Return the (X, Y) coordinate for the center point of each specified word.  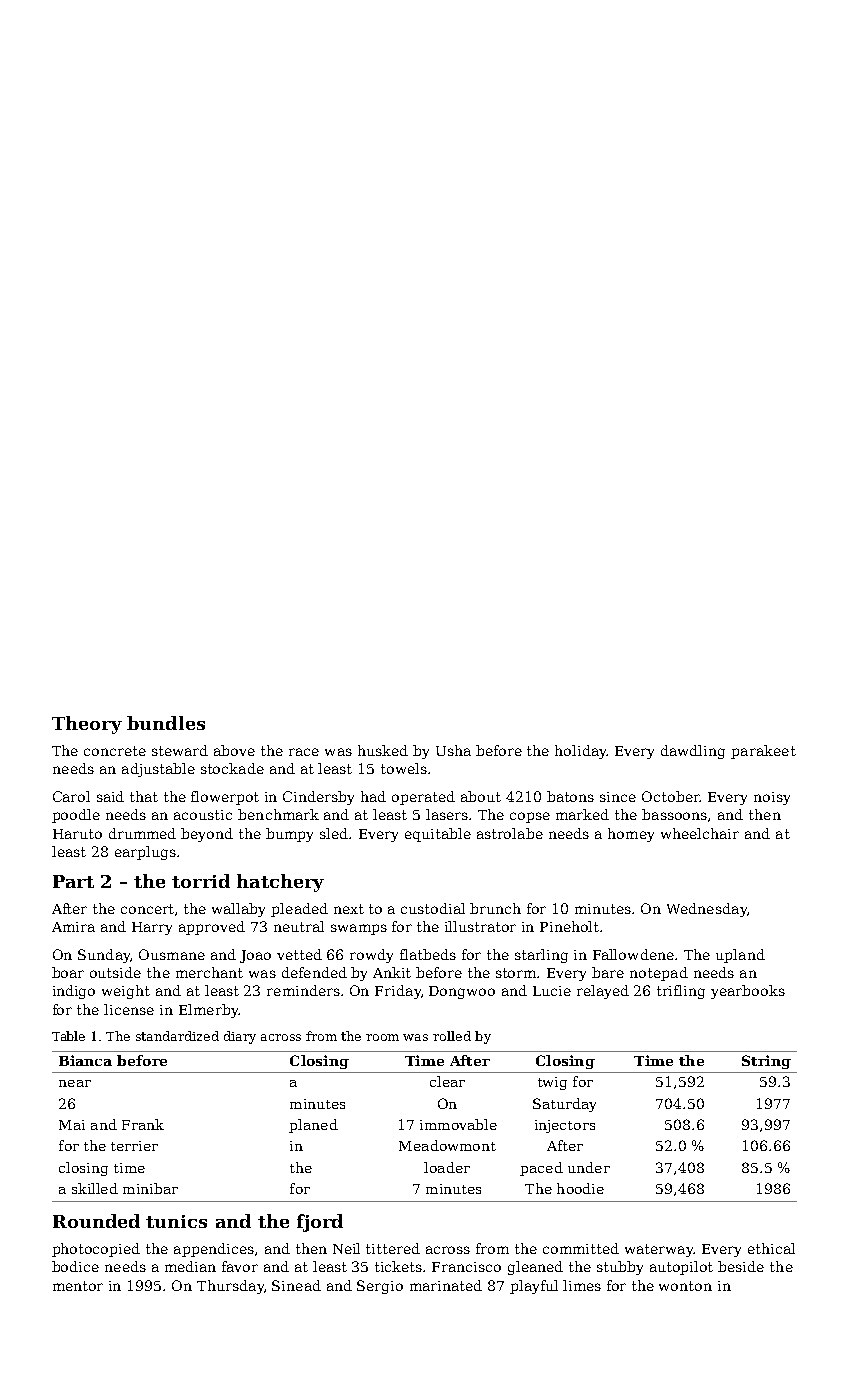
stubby (620, 1268)
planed (313, 1126)
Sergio (380, 1287)
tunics (176, 1221)
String (766, 1062)
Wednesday (707, 910)
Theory (87, 725)
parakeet (763, 752)
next (349, 909)
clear (447, 1081)
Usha (453, 750)
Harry (152, 928)
